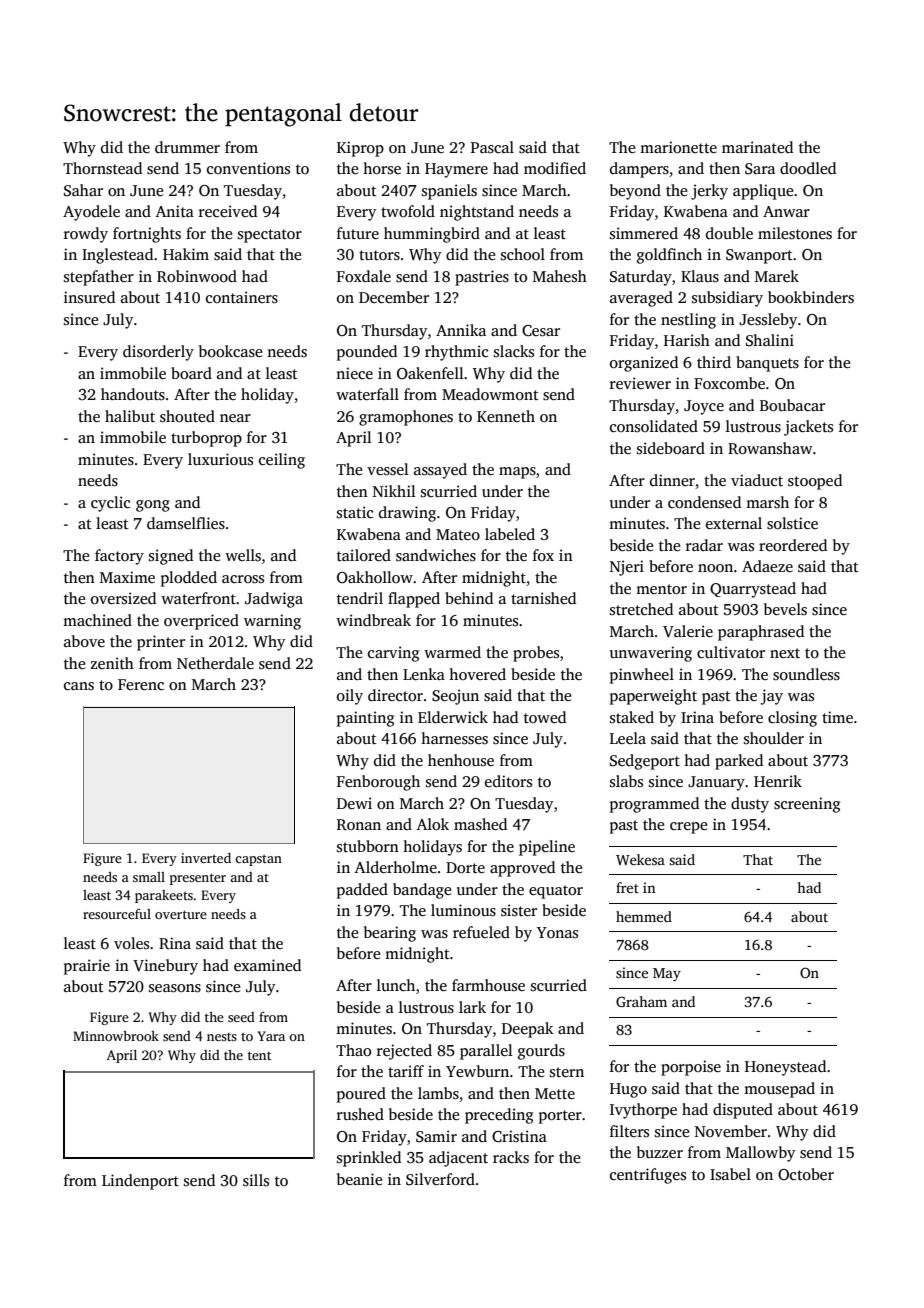 The height and width of the screenshot is (1308, 924). Describe the element at coordinates (536, 654) in the screenshot. I see `probes` at that location.
